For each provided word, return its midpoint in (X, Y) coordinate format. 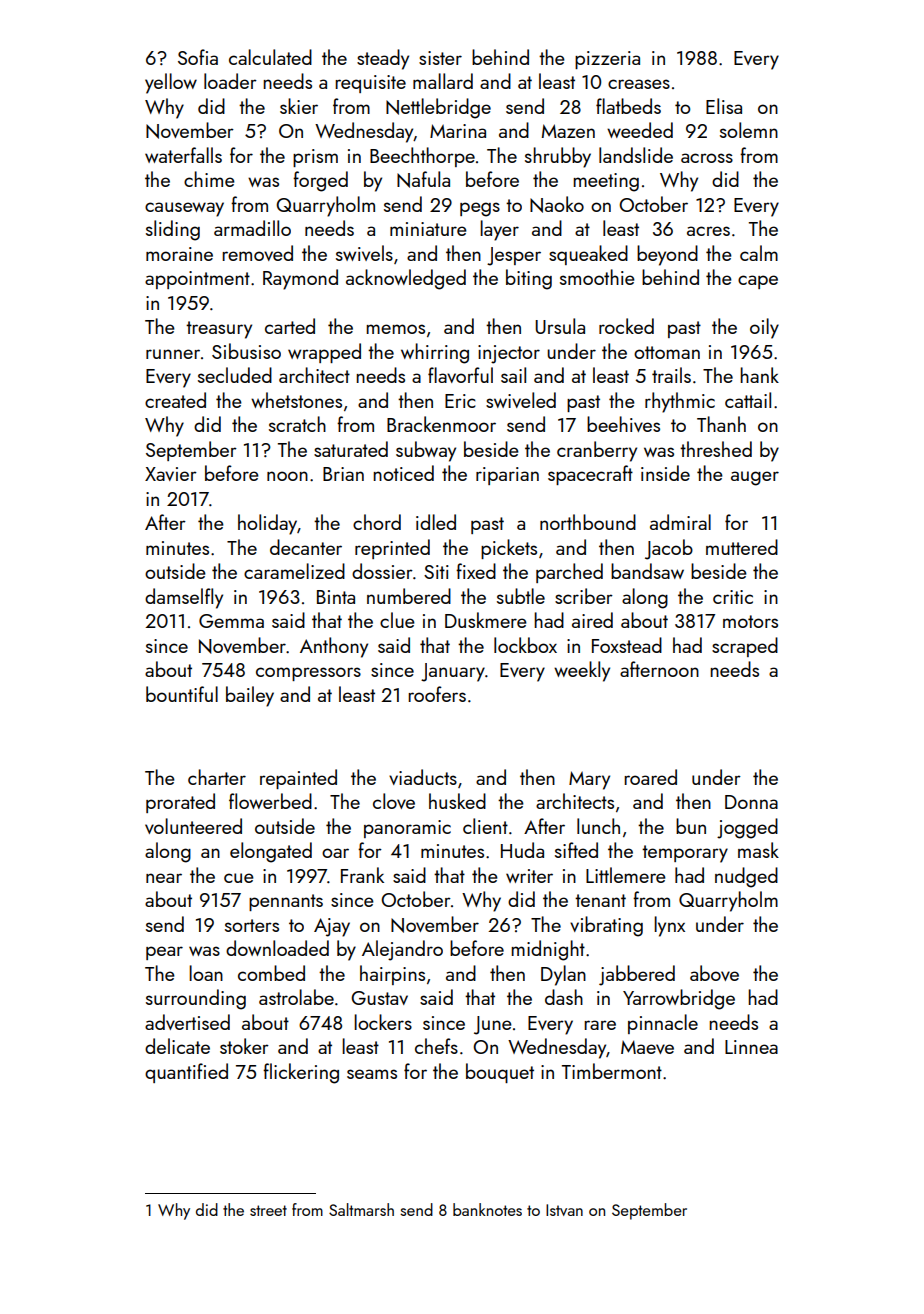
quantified (186, 1073)
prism (315, 158)
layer (499, 230)
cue (239, 878)
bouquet (500, 1073)
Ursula (560, 326)
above (714, 973)
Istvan (564, 1210)
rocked (626, 326)
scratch (297, 424)
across (707, 158)
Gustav (379, 998)
